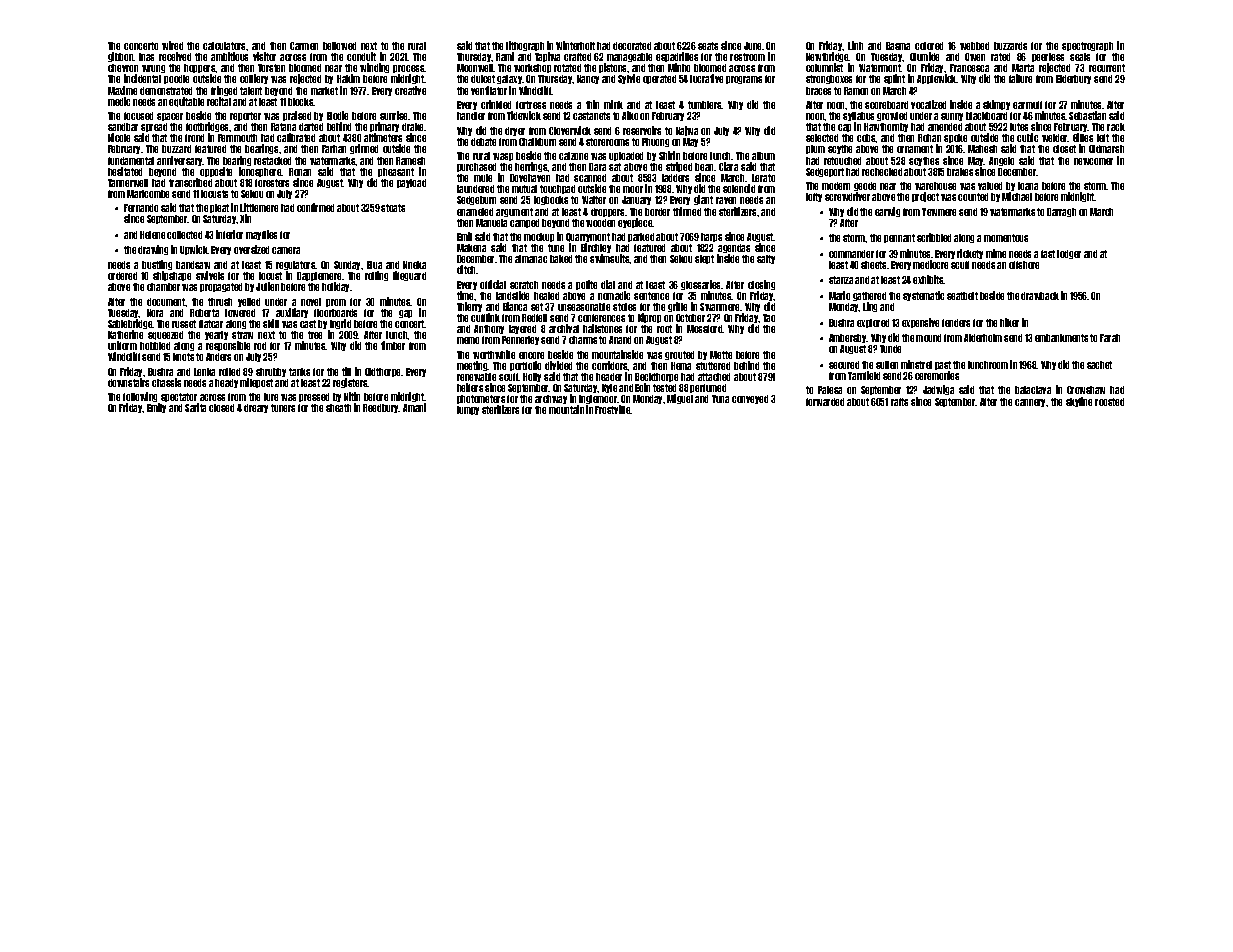 The width and height of the document is (1233, 952). I want to click on registers, so click(350, 383).
